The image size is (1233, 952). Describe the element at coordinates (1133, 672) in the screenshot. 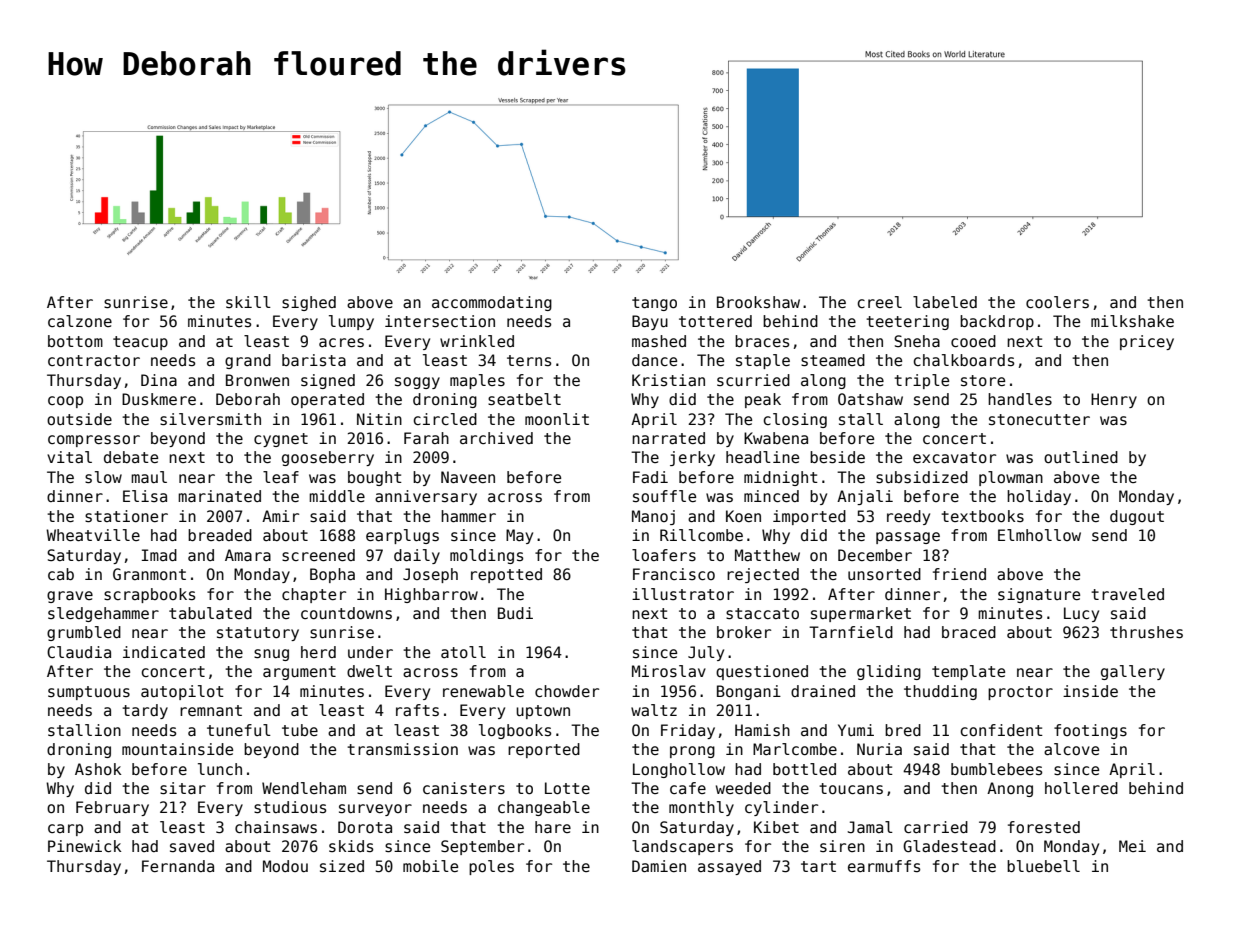

I see `gallery` at that location.
